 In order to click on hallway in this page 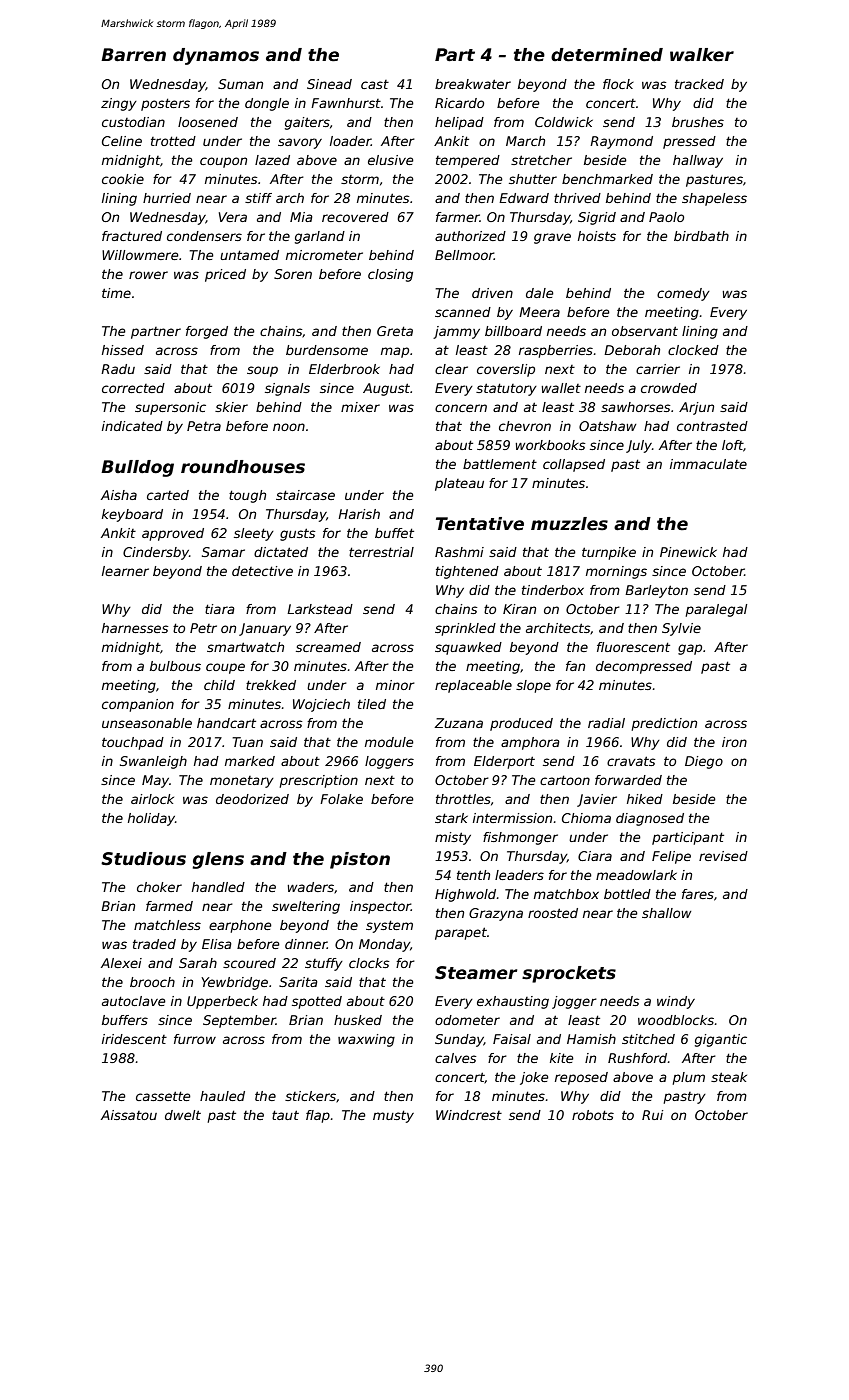, I will do `click(698, 161)`.
